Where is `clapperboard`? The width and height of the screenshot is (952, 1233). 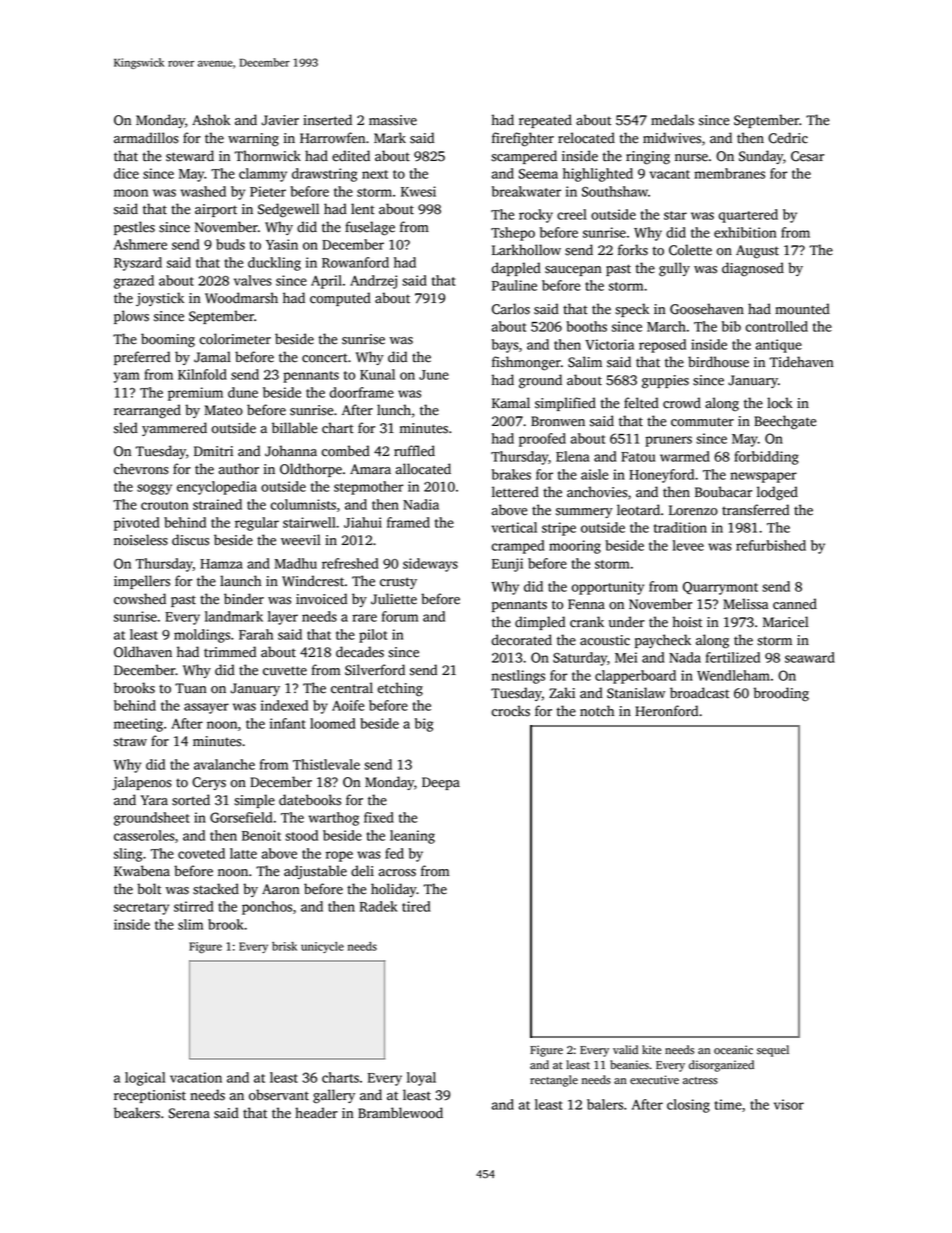 clapperboard is located at coordinates (635, 677).
